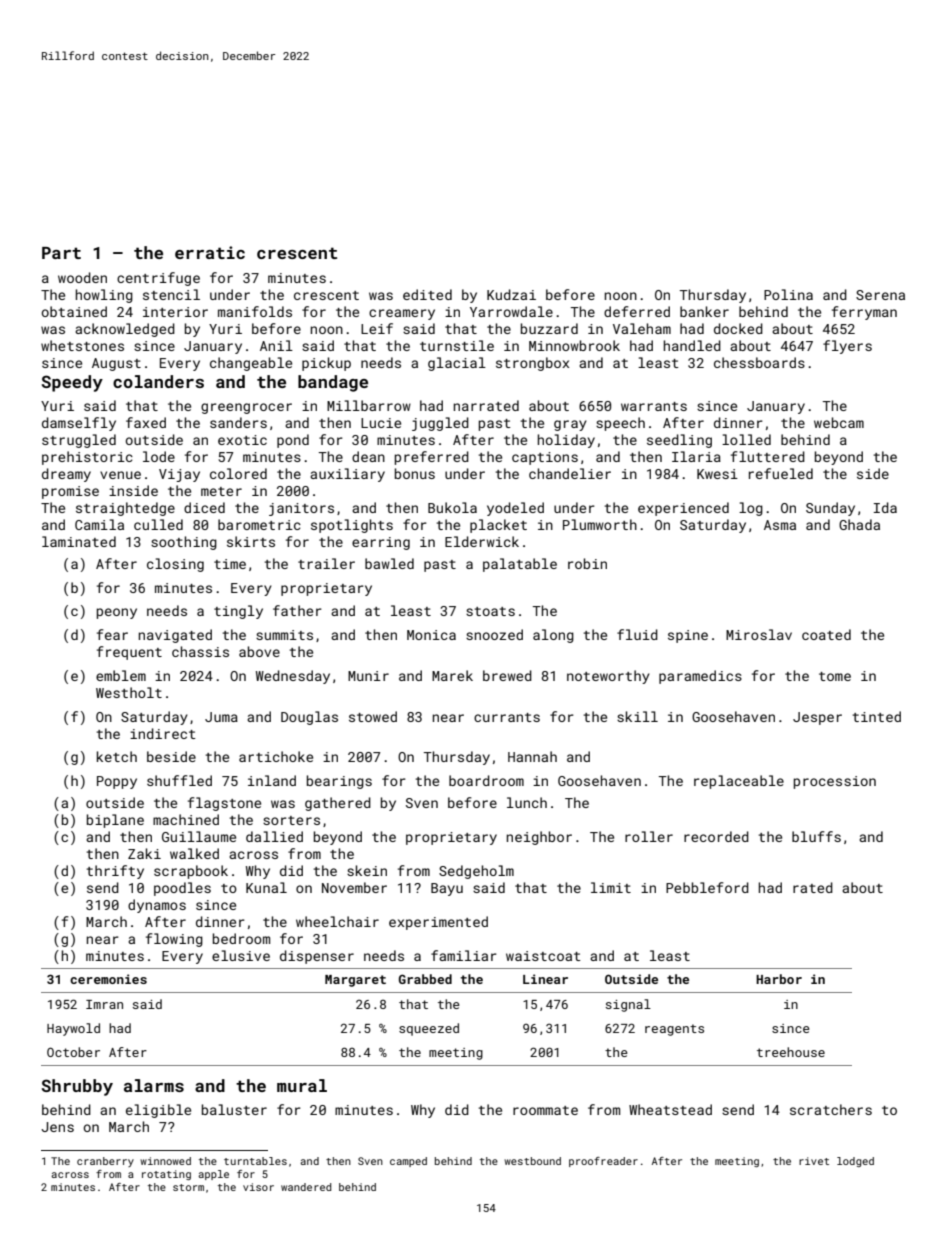 The height and width of the screenshot is (1233, 952). What do you see at coordinates (163, 733) in the screenshot?
I see `indirect` at bounding box center [163, 733].
